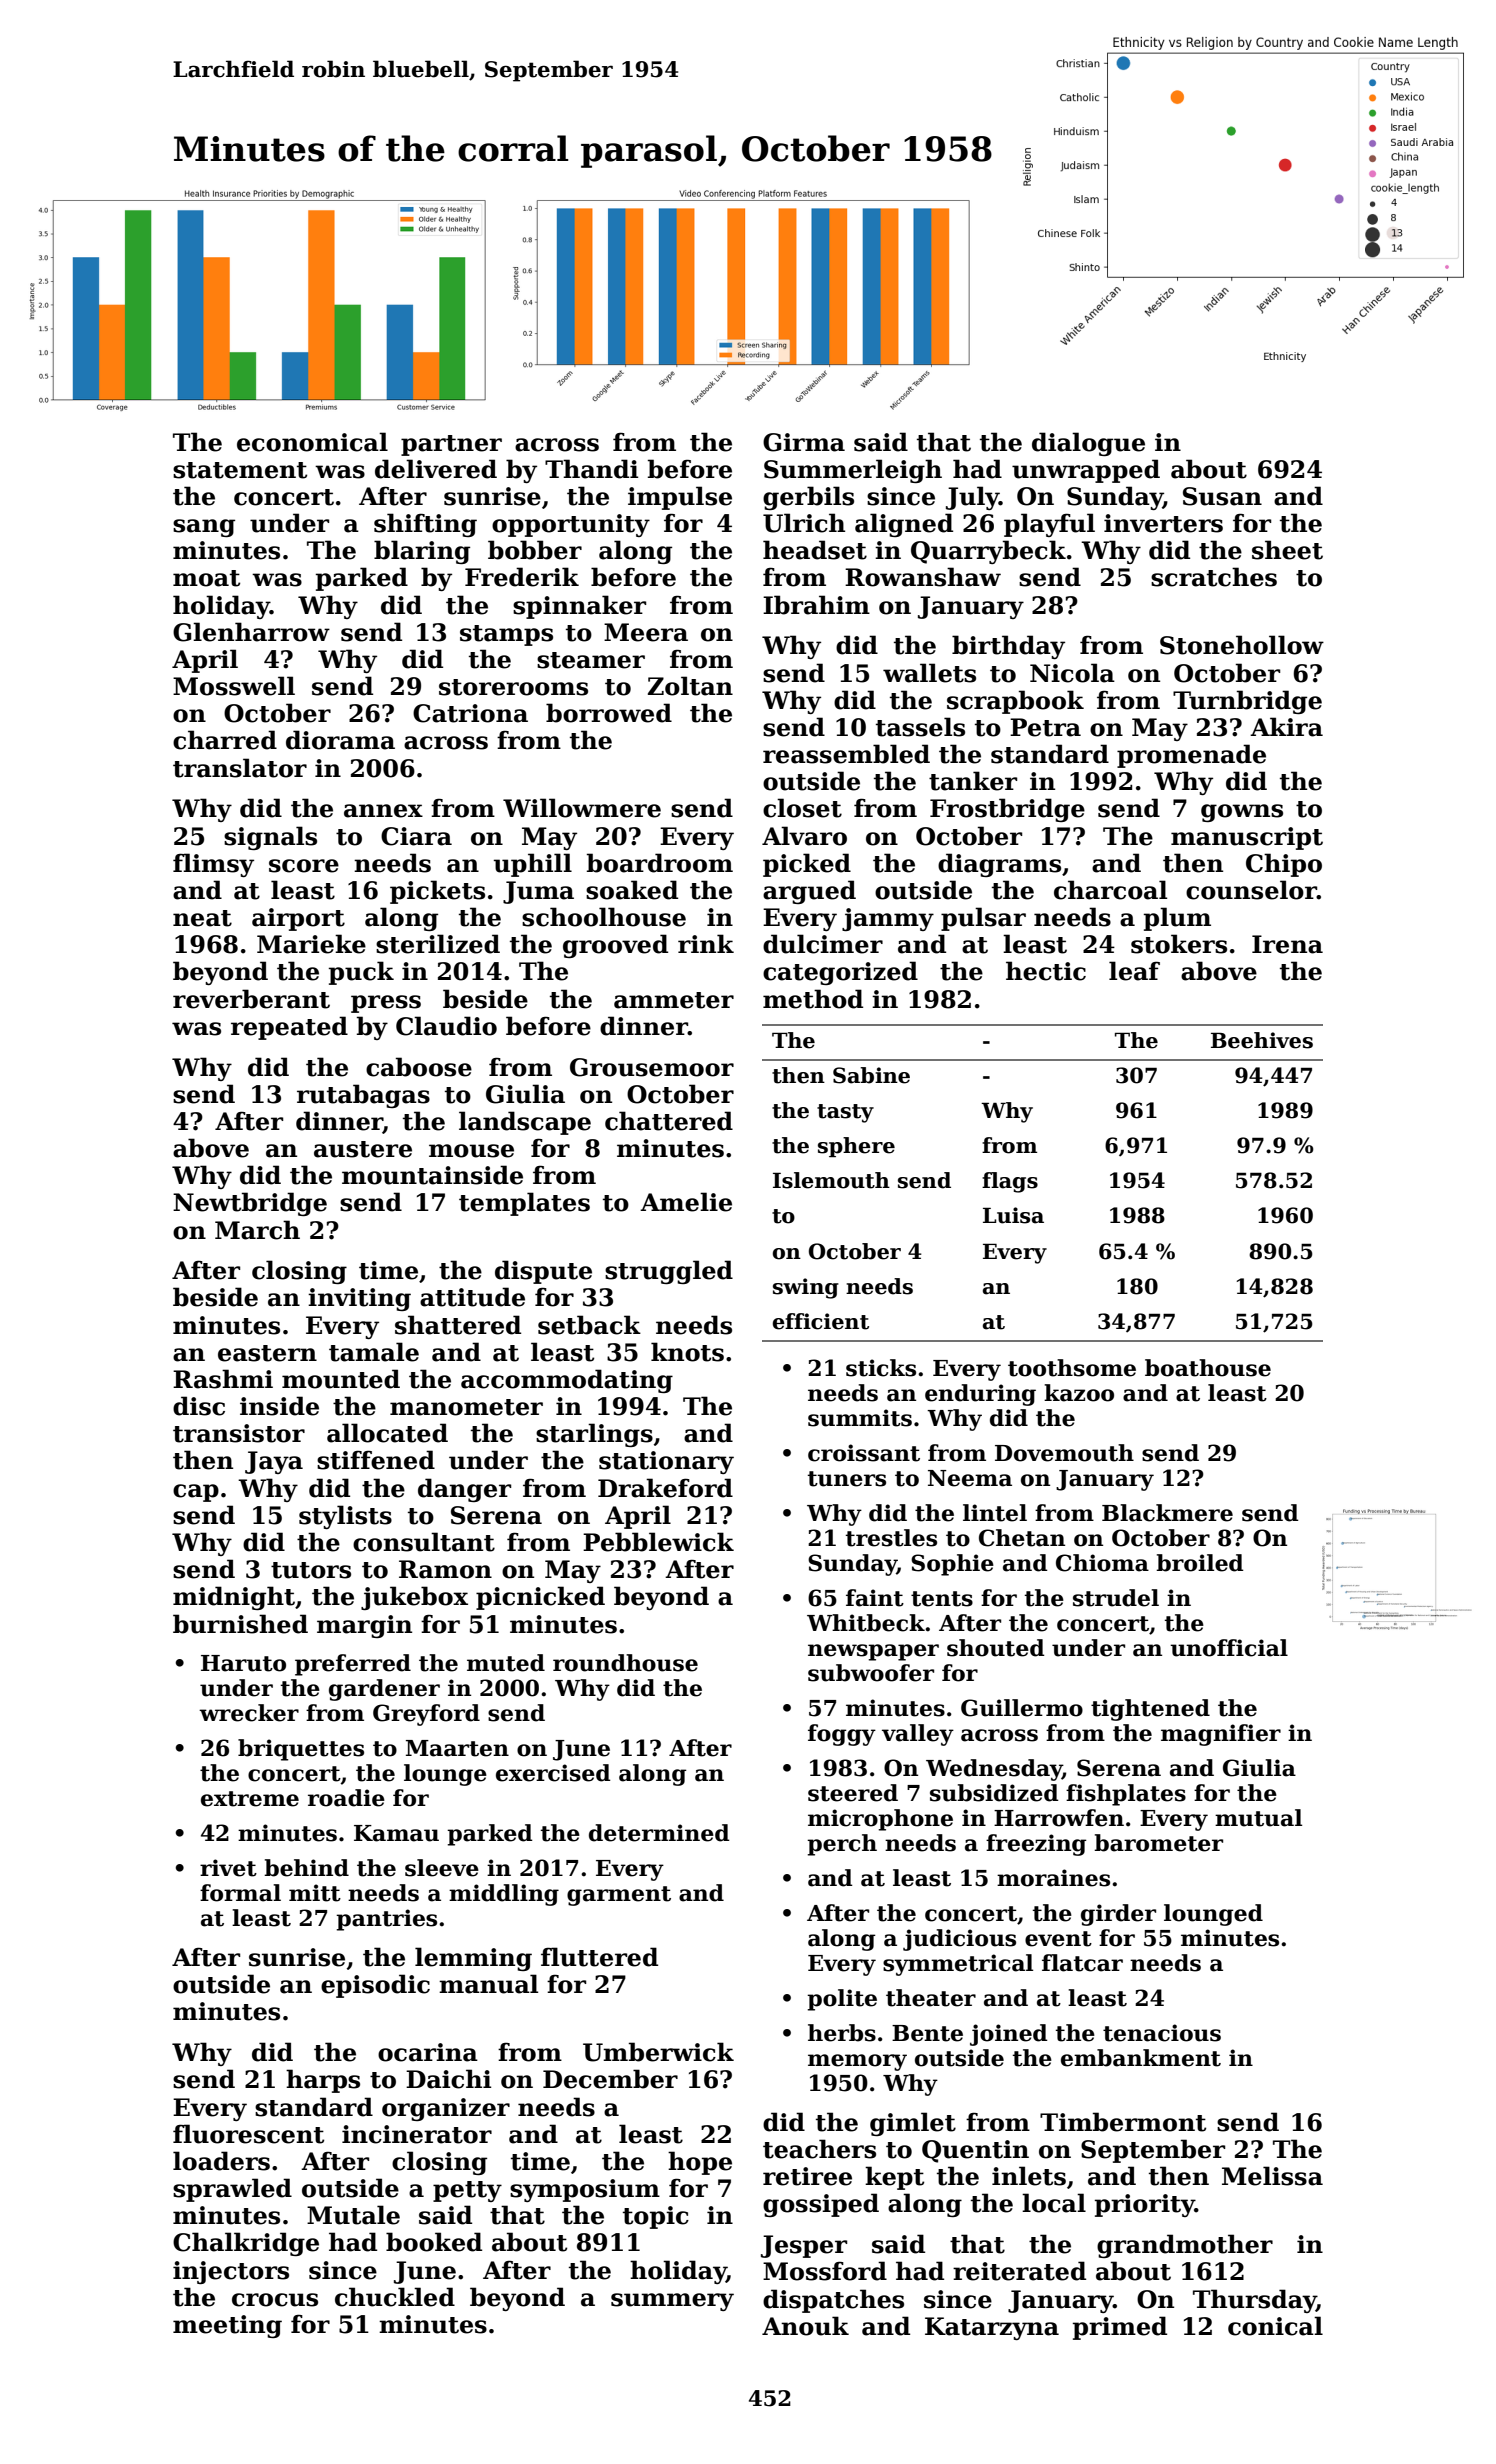  I want to click on mutual, so click(1258, 1818).
